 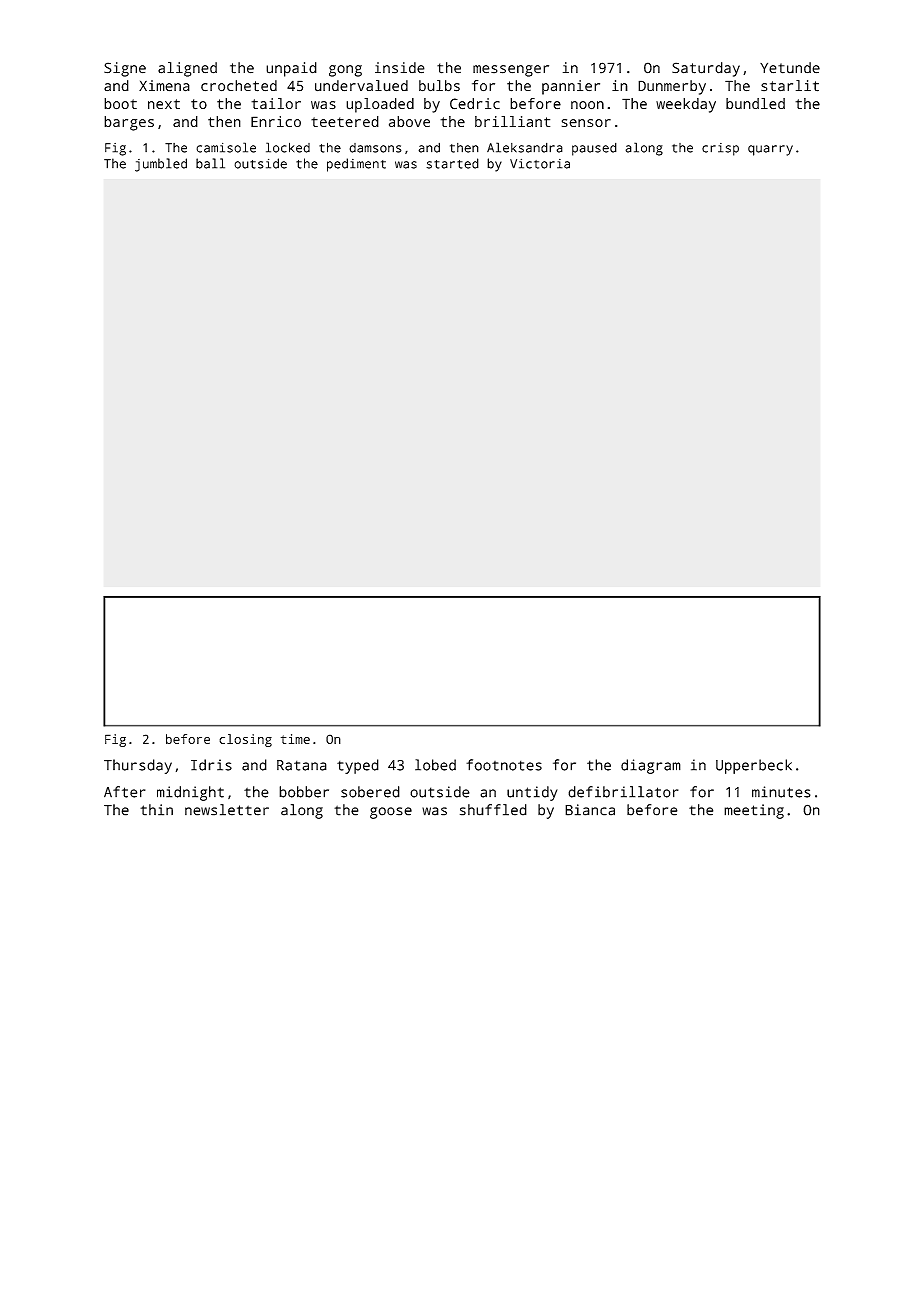 What do you see at coordinates (790, 68) in the screenshot?
I see `Yetunde` at bounding box center [790, 68].
